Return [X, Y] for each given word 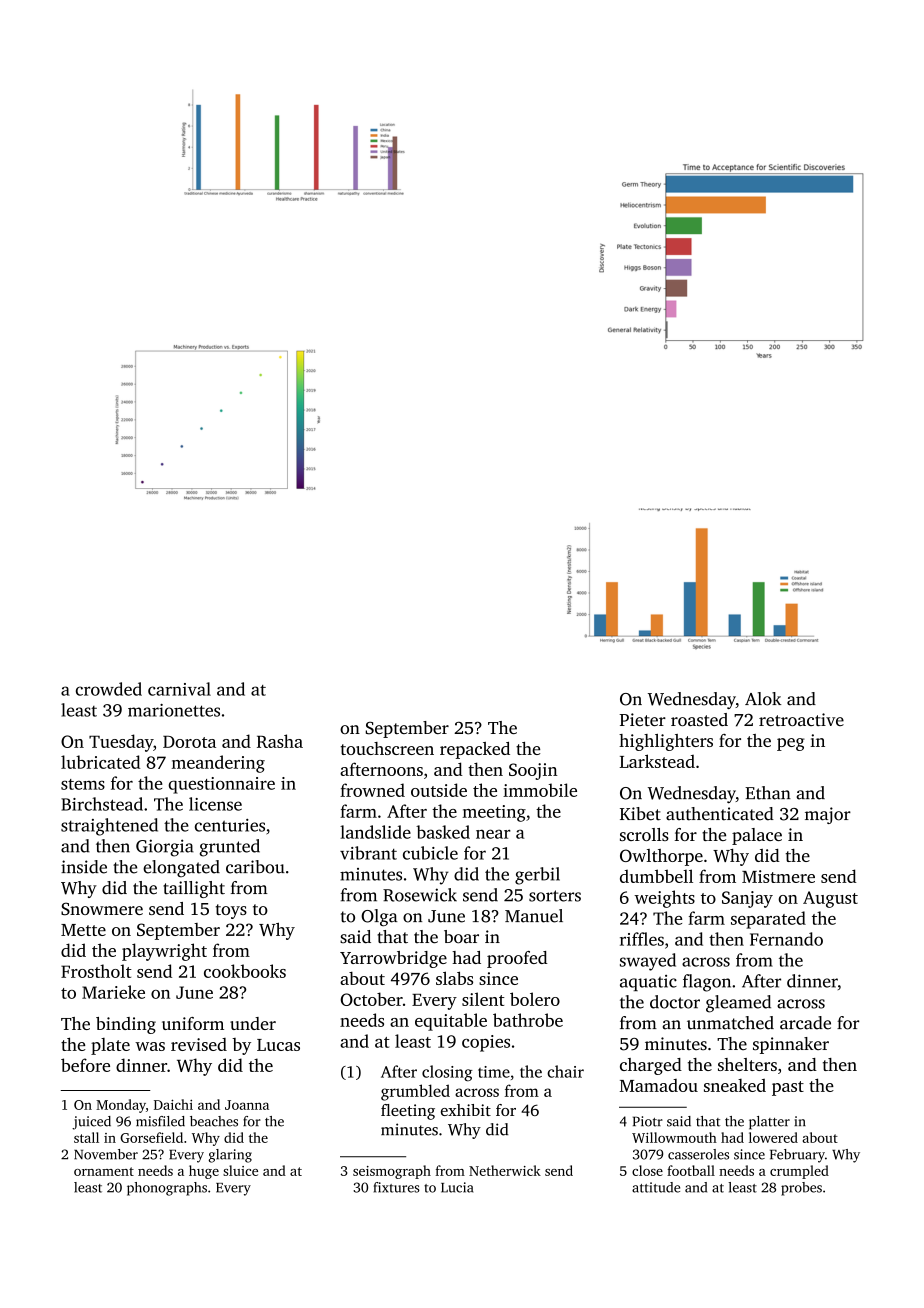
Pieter [642, 719]
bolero [535, 999]
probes [801, 1189]
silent [483, 999]
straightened [109, 827]
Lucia [457, 1187]
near [493, 834]
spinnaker [791, 1045]
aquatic [648, 983]
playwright [164, 952]
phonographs [167, 1189]
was [150, 1046]
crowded [109, 689]
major [828, 815]
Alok [763, 699]
